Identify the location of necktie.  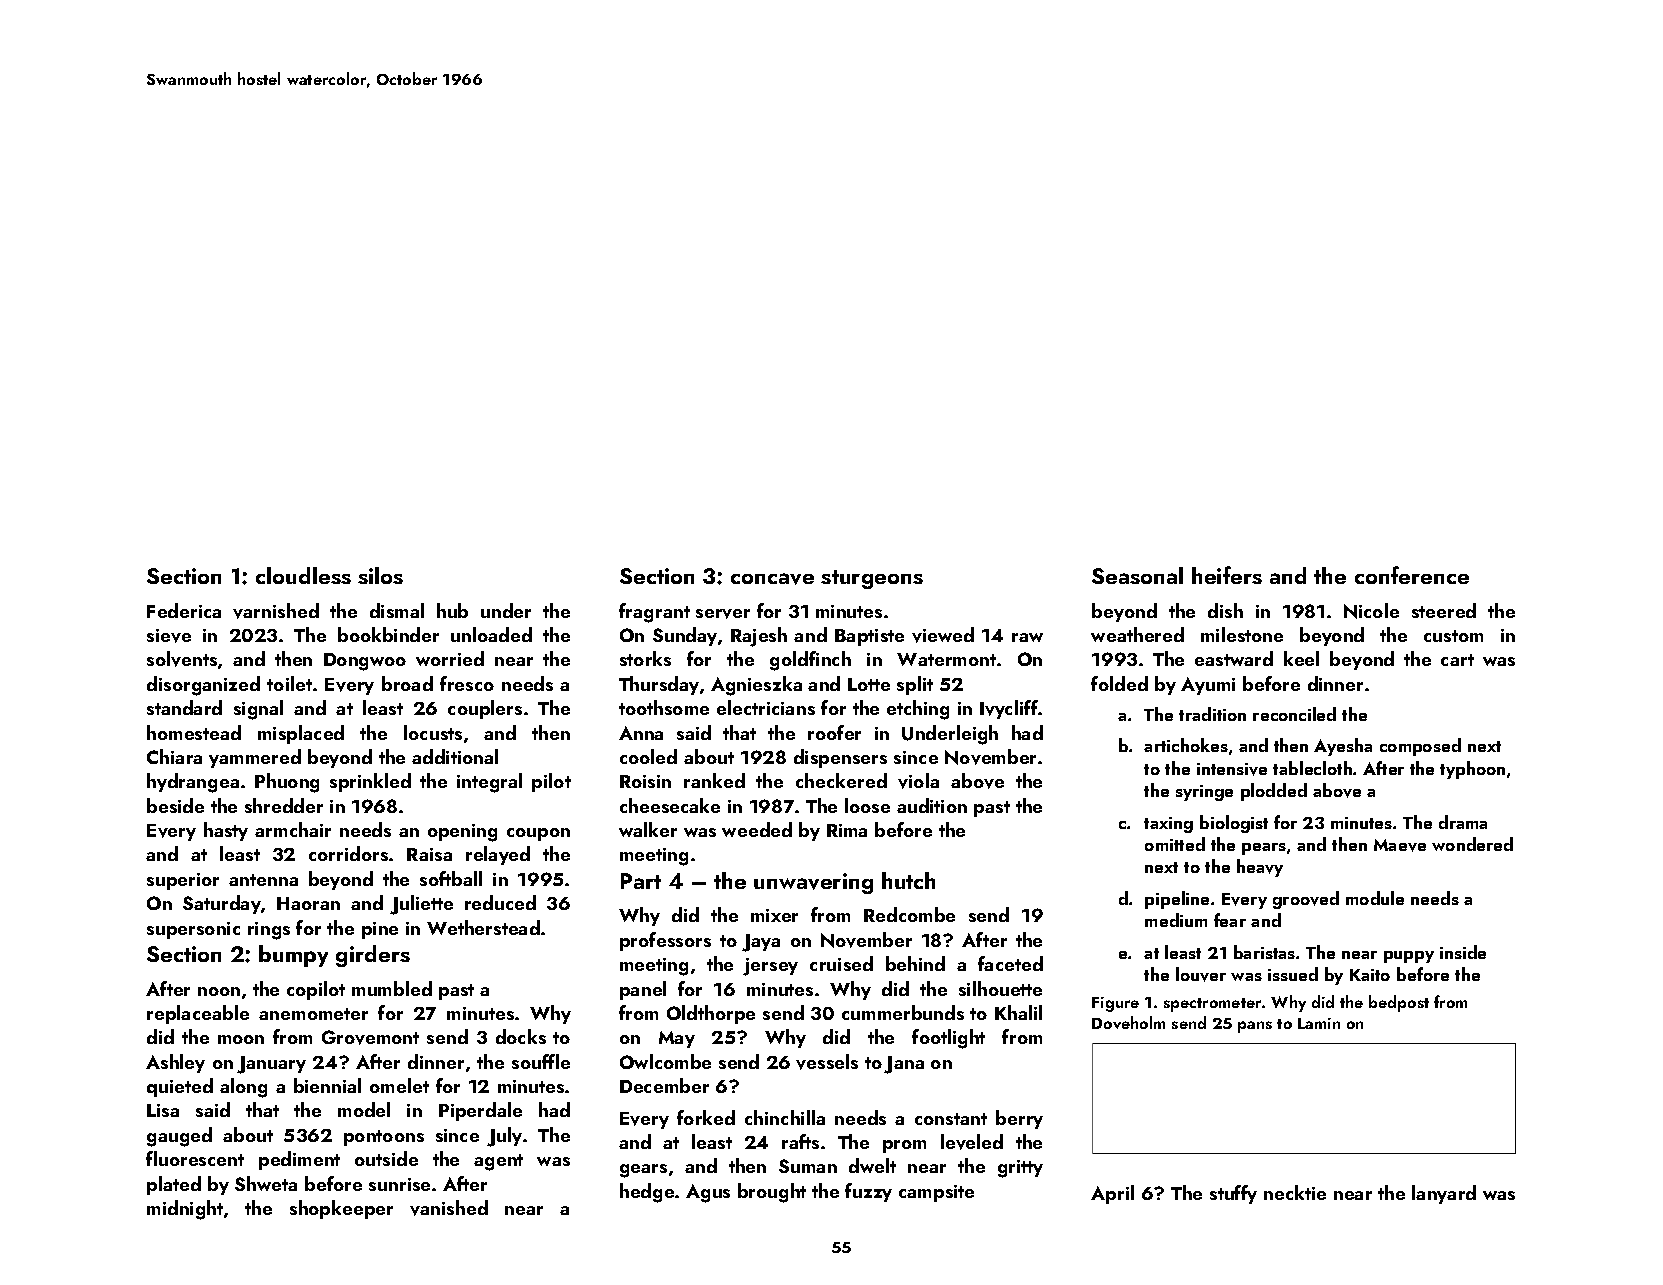
(1295, 1192).
